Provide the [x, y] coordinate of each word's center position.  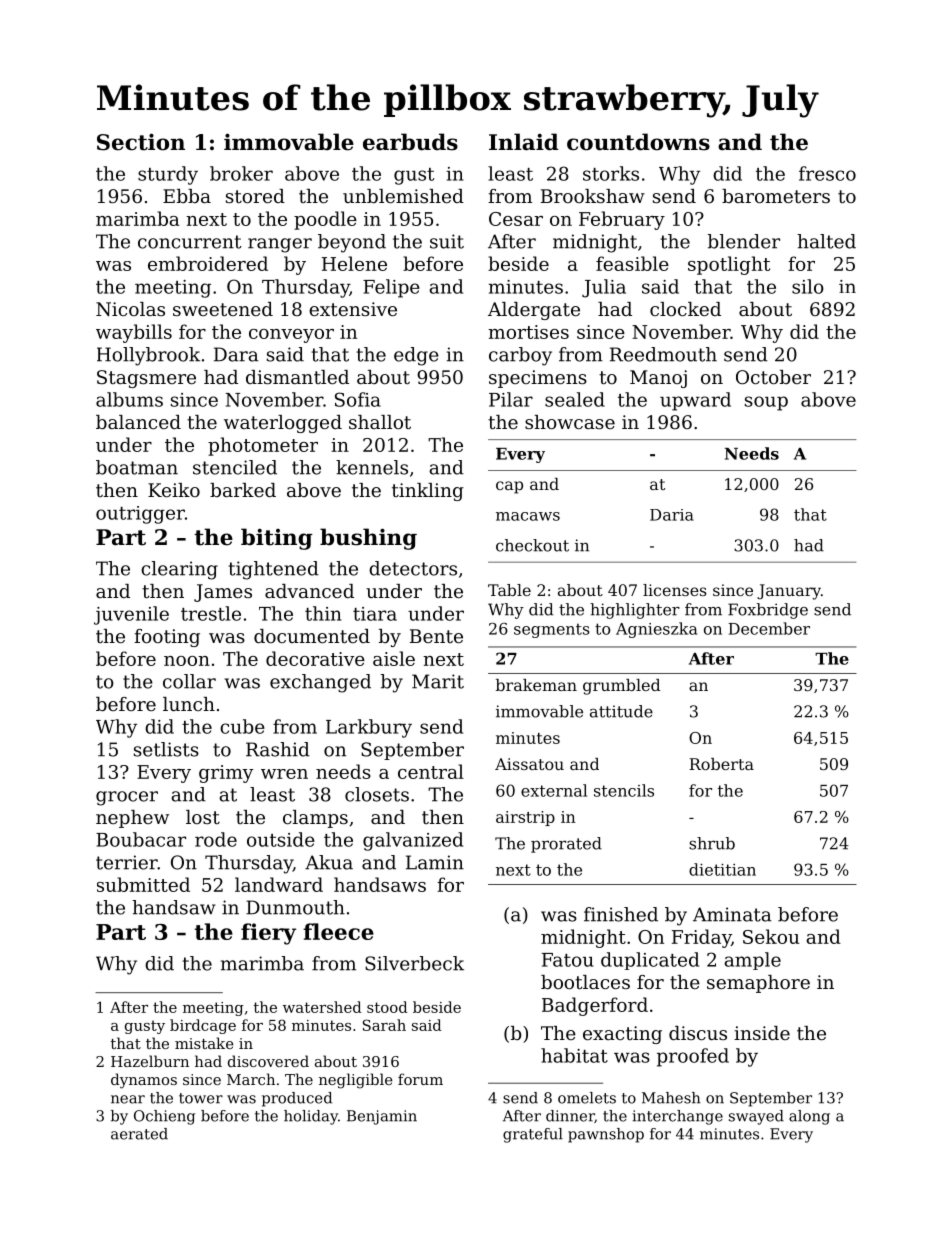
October [773, 377]
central [431, 771]
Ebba [187, 196]
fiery [268, 934]
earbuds [410, 142]
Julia [604, 288]
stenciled [235, 467]
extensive [353, 309]
